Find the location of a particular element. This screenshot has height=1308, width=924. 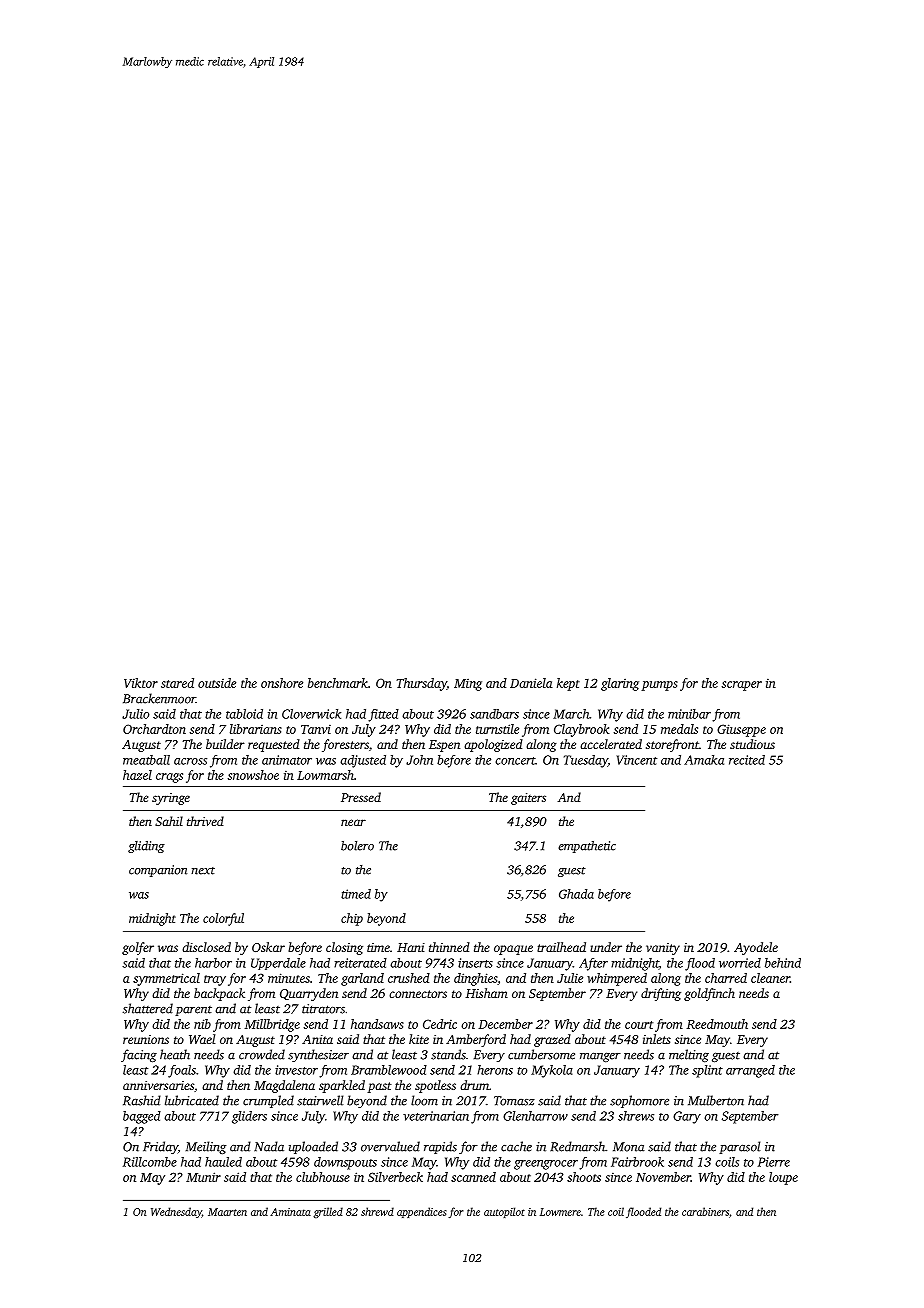

golfer is located at coordinates (138, 948).
